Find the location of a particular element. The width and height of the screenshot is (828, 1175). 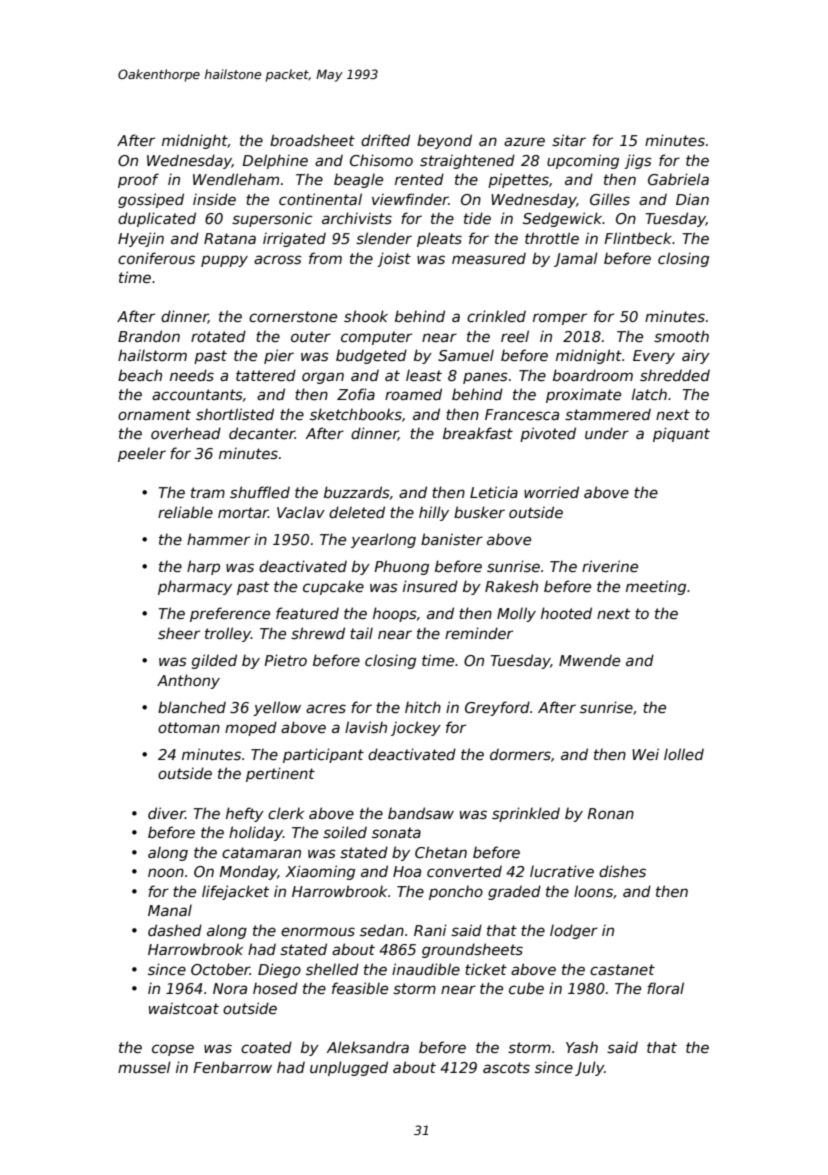

Monday is located at coordinates (248, 872).
